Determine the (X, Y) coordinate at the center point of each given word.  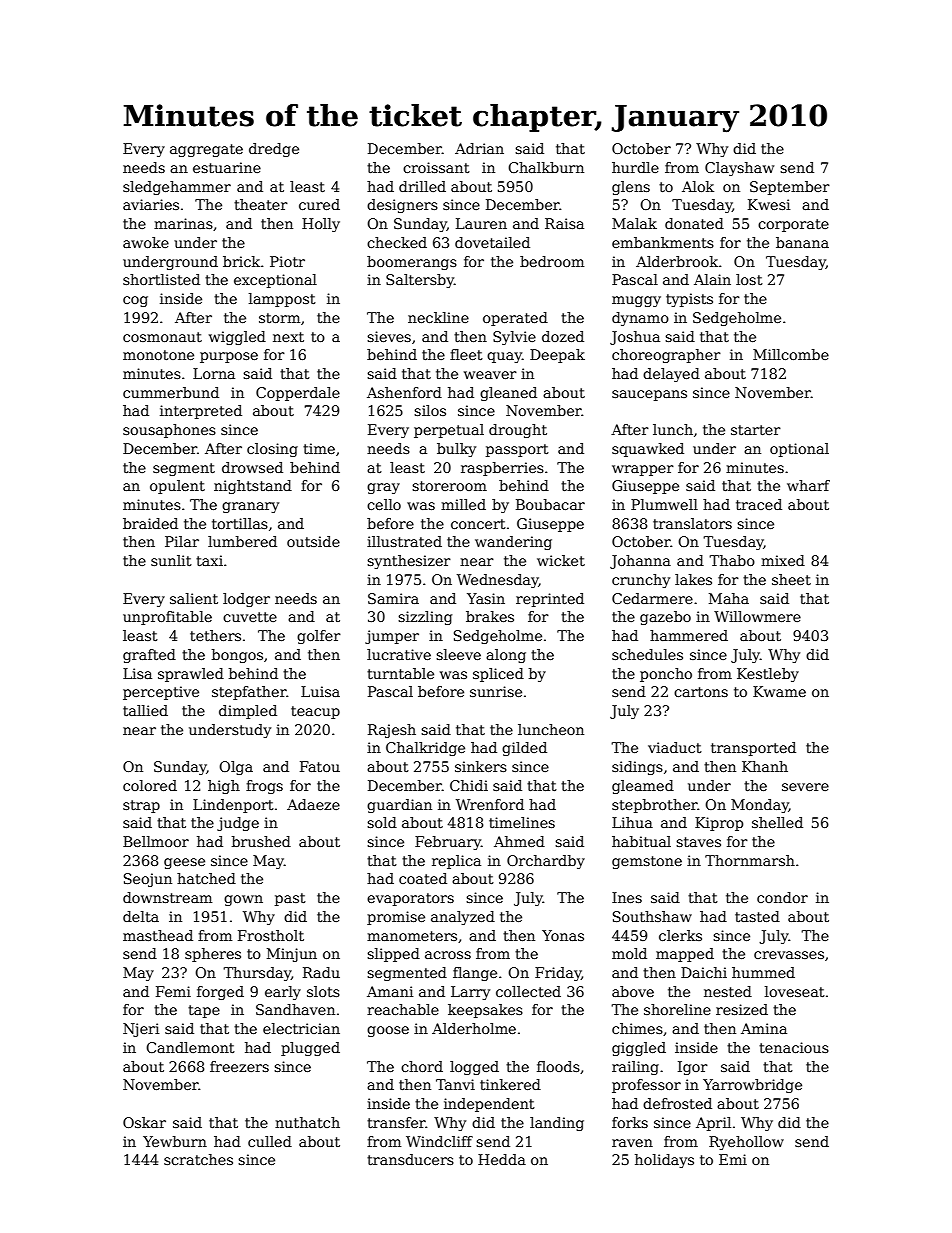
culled (270, 1141)
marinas (183, 223)
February (448, 843)
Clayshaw (739, 169)
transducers (410, 1159)
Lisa (137, 673)
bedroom (552, 261)
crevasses (789, 955)
